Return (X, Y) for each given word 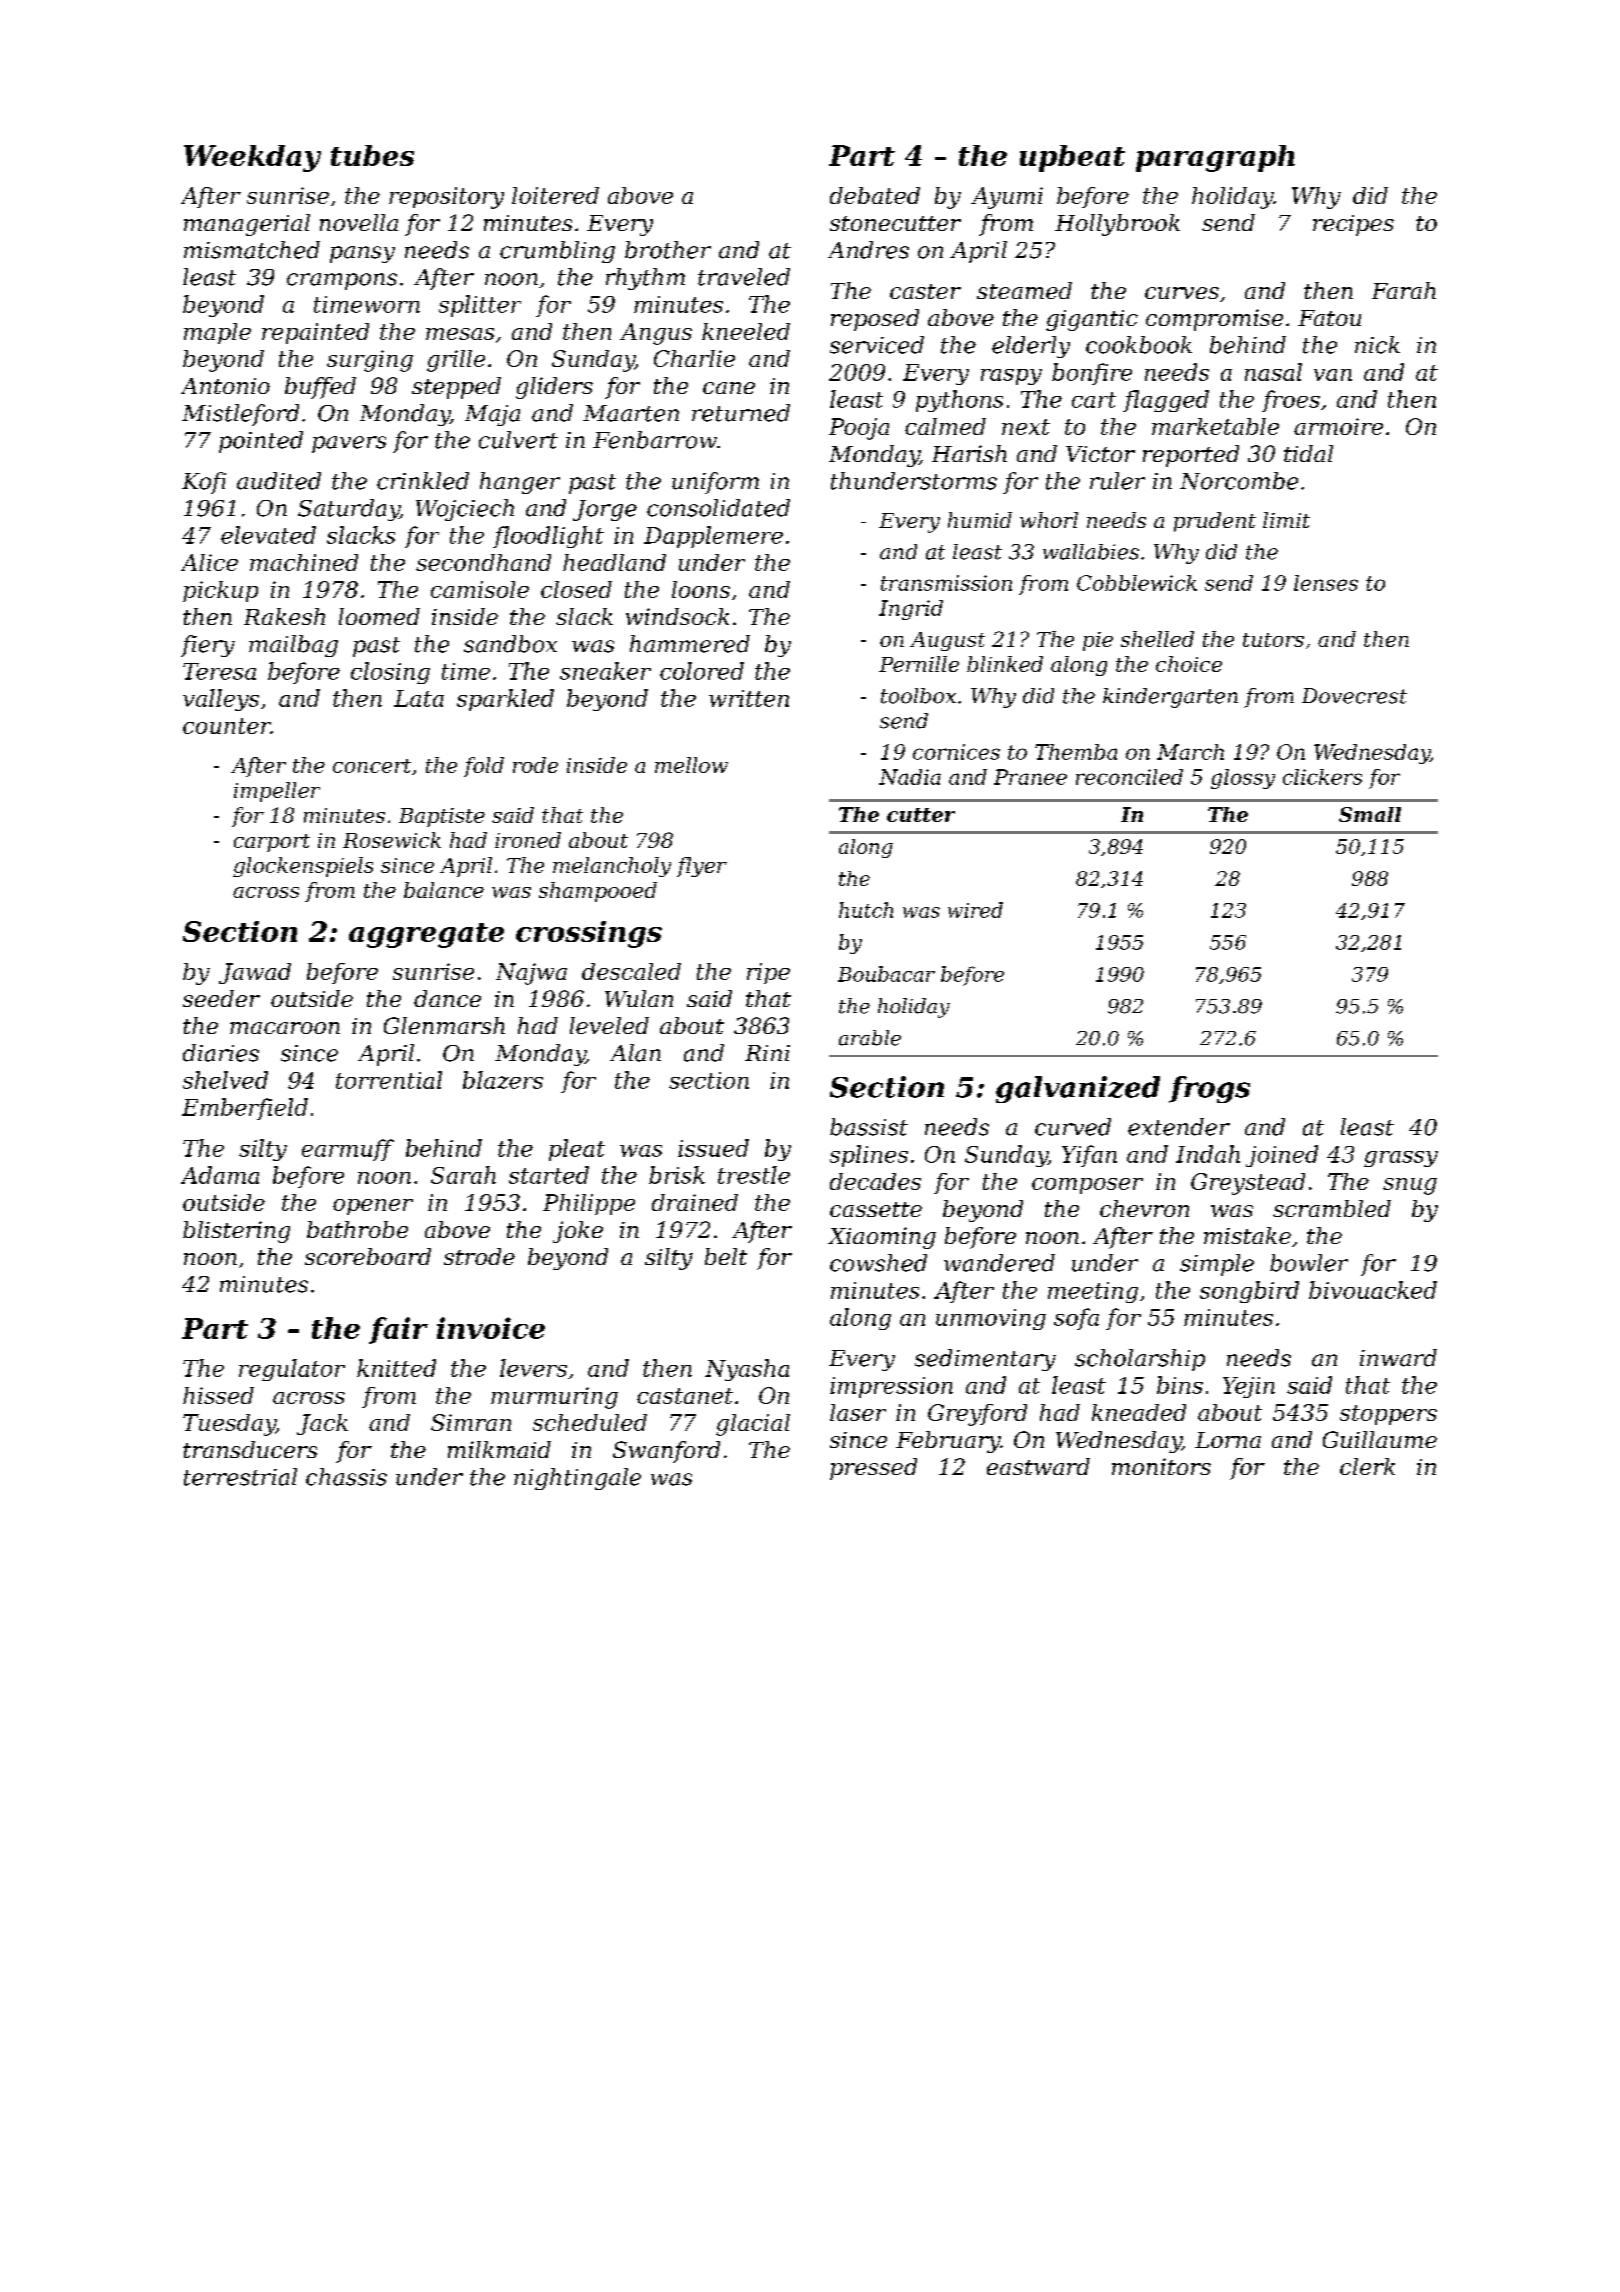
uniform (715, 483)
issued (713, 1148)
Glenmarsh (444, 1025)
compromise (1214, 320)
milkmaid (499, 1449)
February (948, 1442)
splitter (480, 306)
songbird (1249, 1292)
